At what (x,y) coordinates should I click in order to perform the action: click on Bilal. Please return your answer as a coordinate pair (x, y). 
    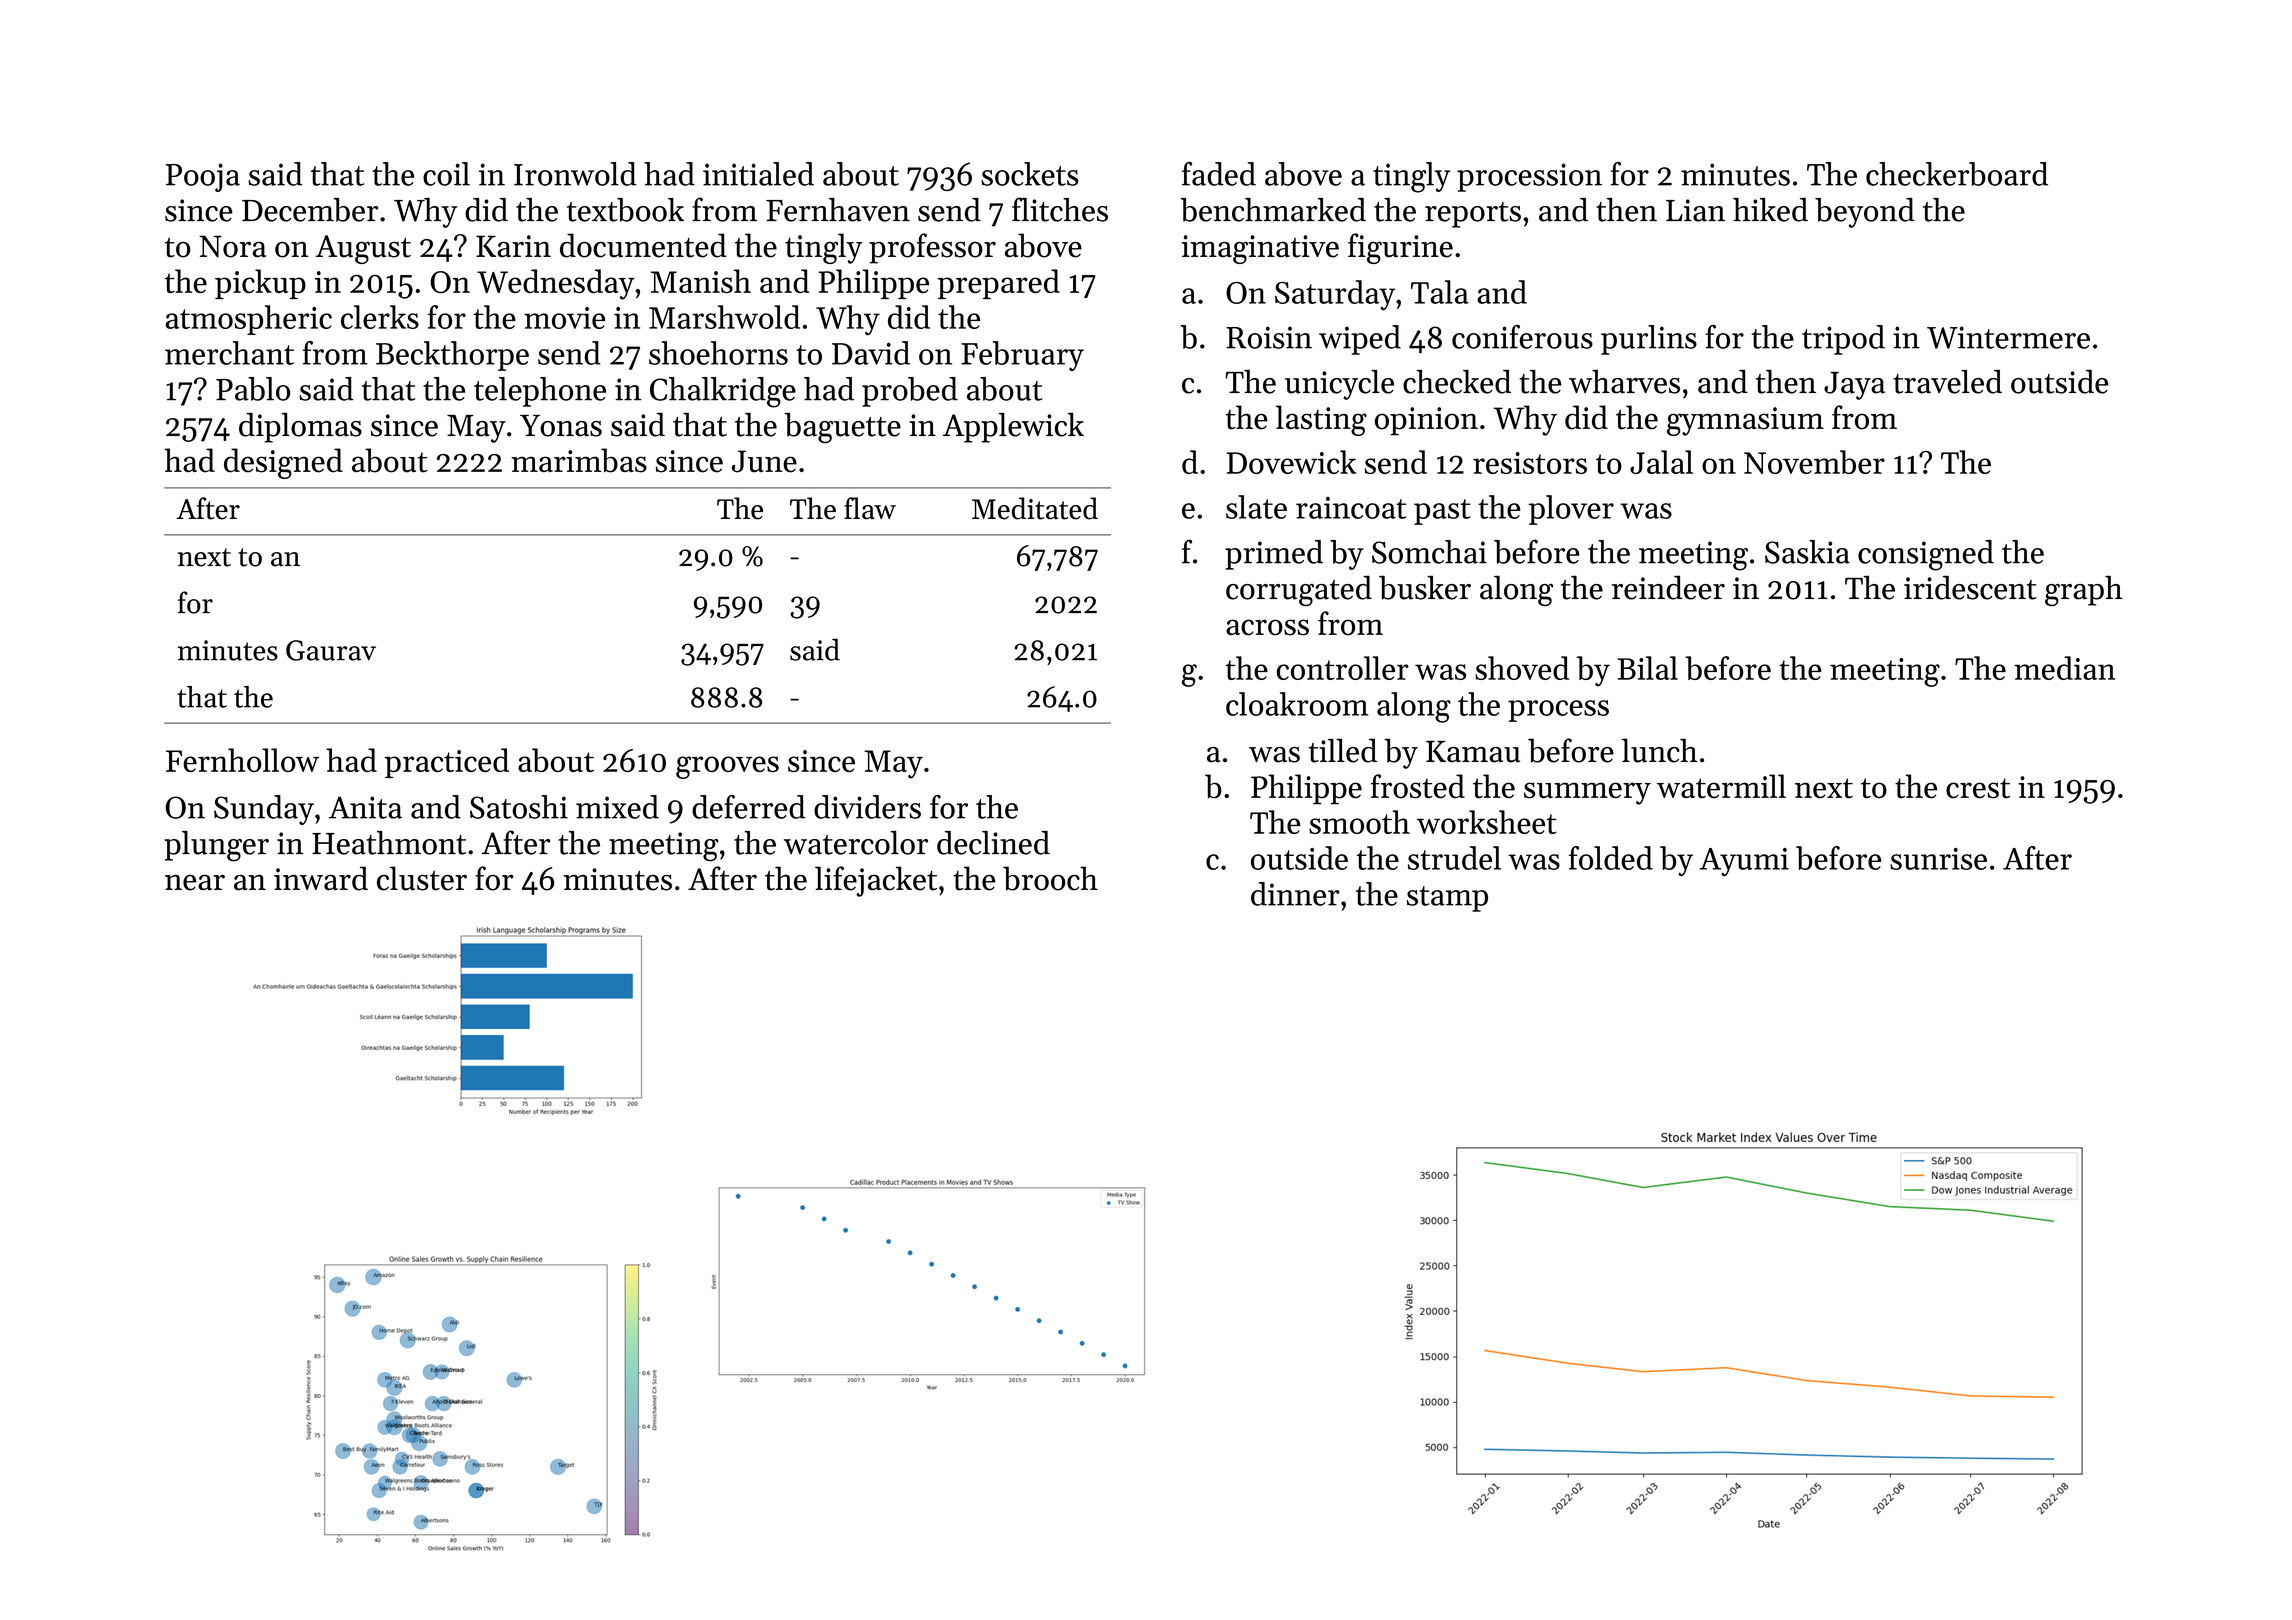
    Looking at the image, I should click on (1647, 668).
